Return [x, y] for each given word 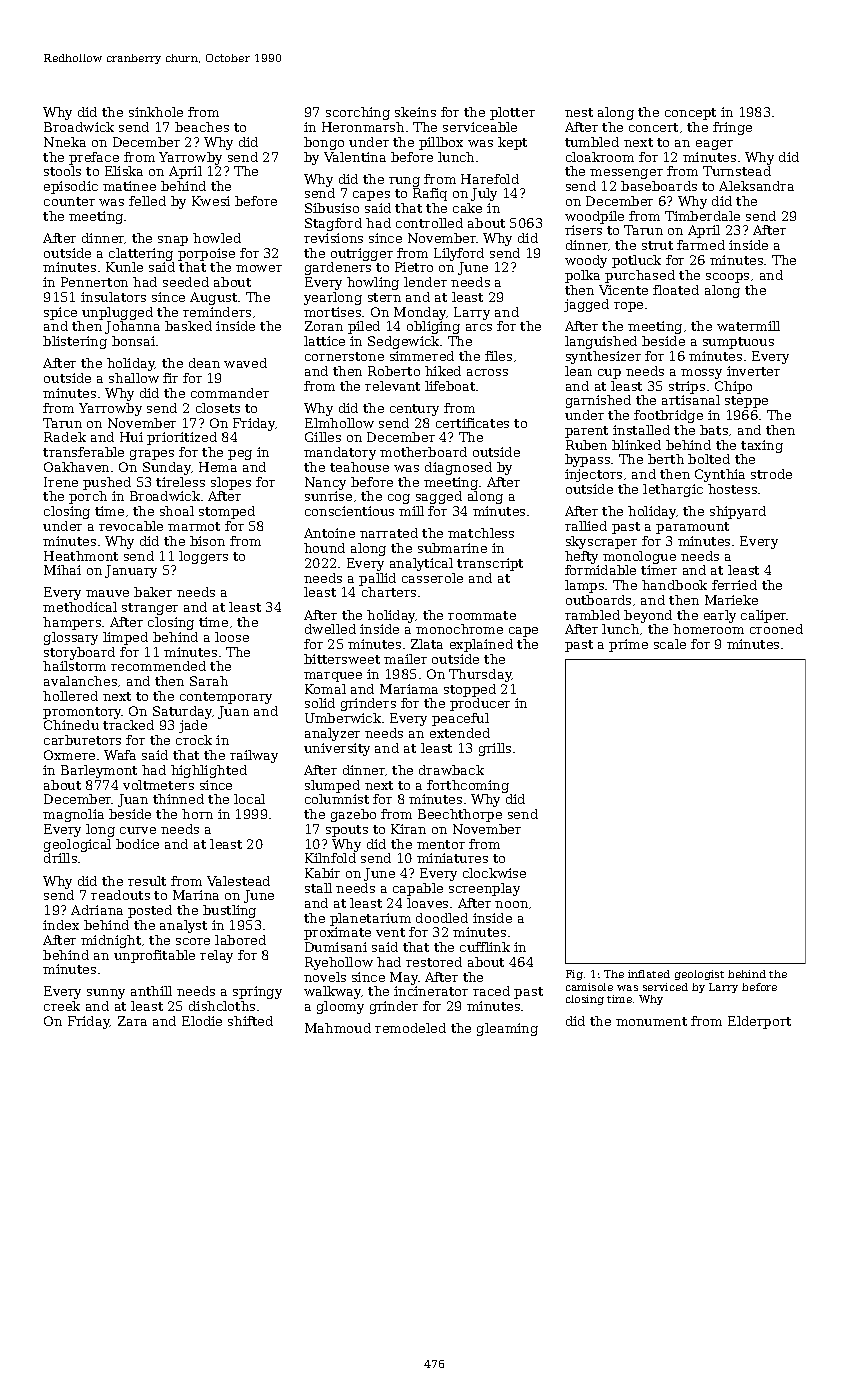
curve [138, 830]
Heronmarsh [363, 127]
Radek [65, 437]
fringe [732, 128]
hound [324, 548]
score [193, 941]
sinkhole [156, 112]
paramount [692, 528]
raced [491, 991]
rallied [586, 526]
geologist [699, 975]
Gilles [323, 437]
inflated [649, 974]
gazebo [353, 815]
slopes [231, 483]
